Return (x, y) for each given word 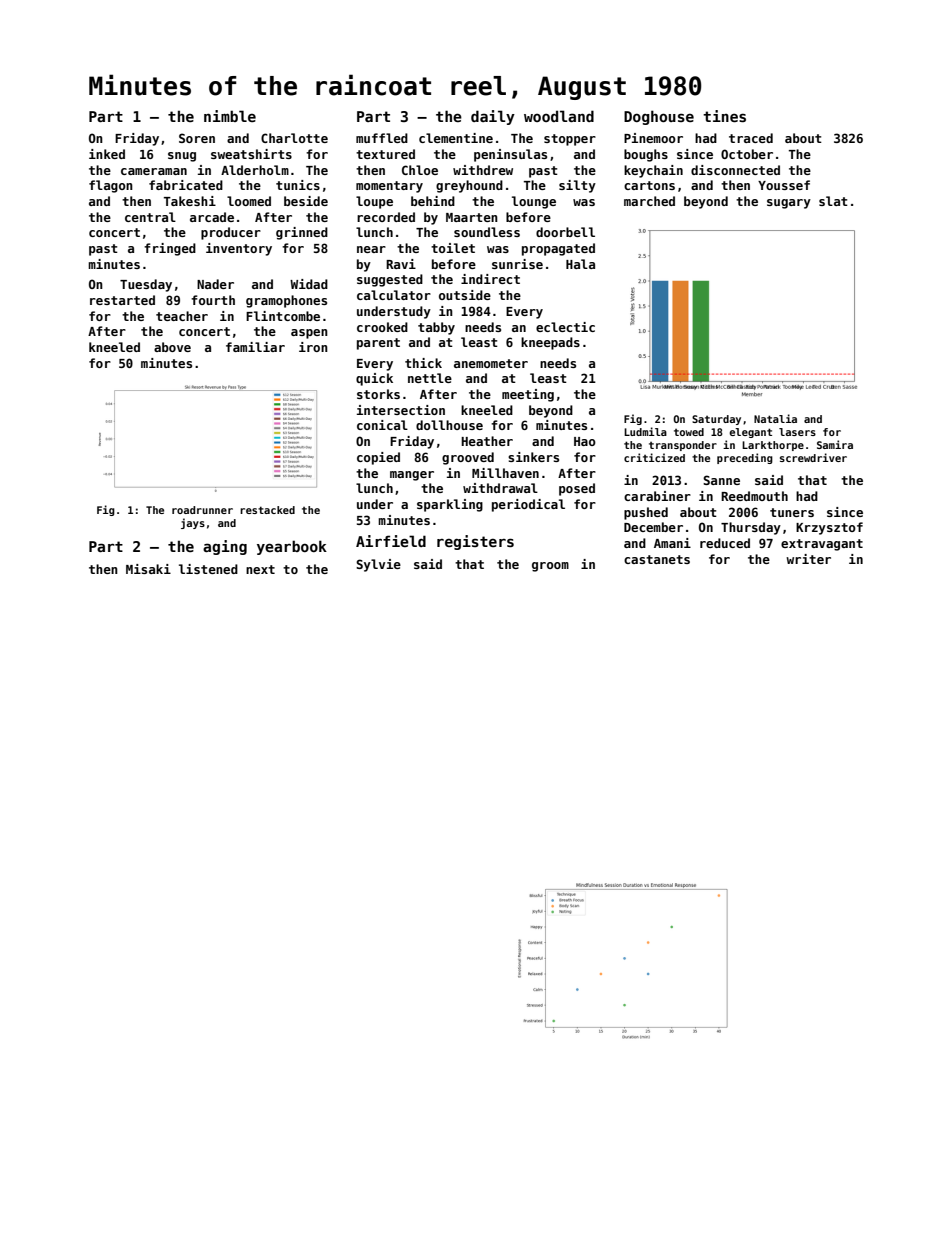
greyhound (469, 186)
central (150, 217)
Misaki (148, 569)
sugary (789, 204)
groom (550, 567)
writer (808, 559)
